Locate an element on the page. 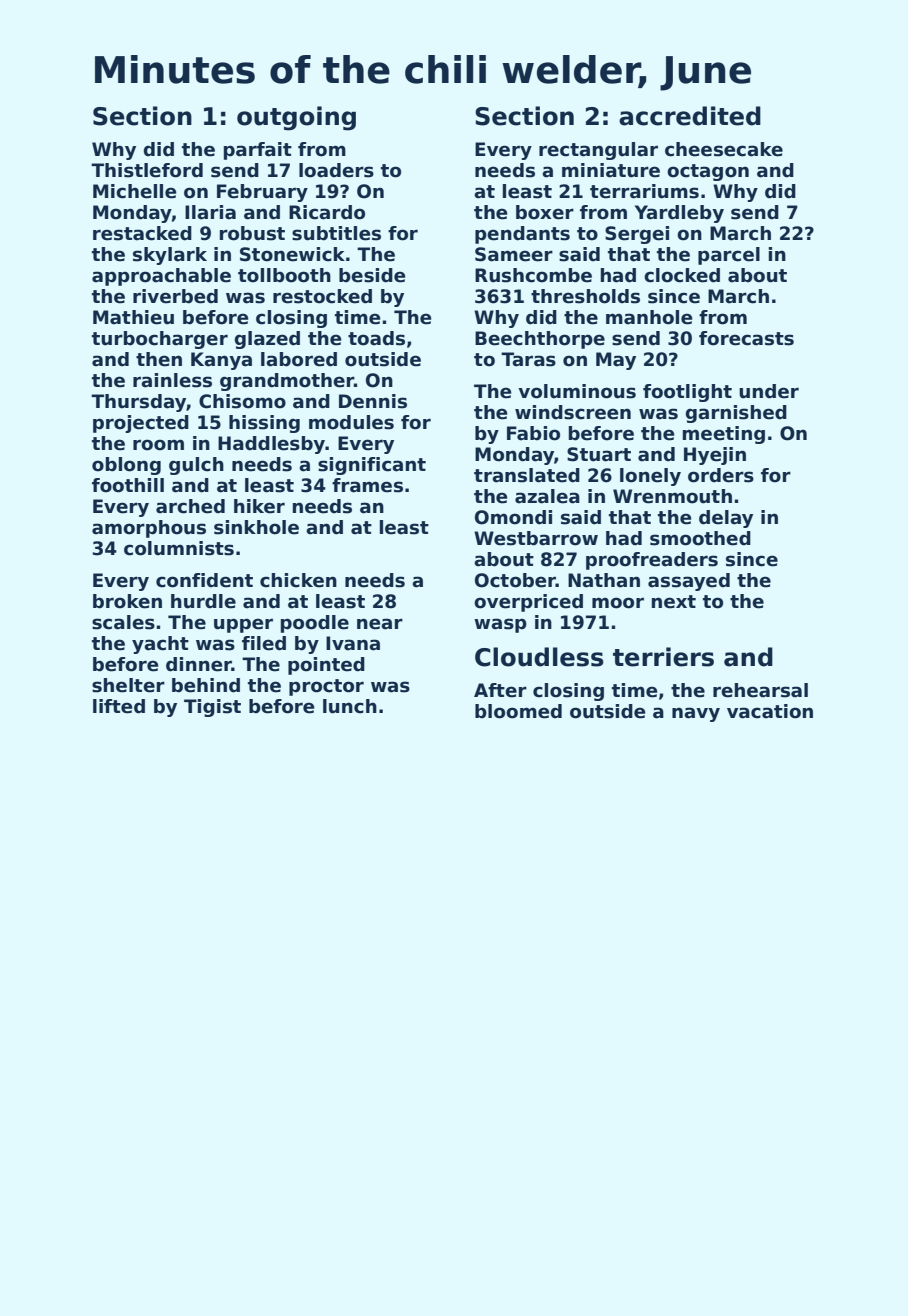 Image resolution: width=908 pixels, height=1316 pixels. smoothed is located at coordinates (700, 538).
